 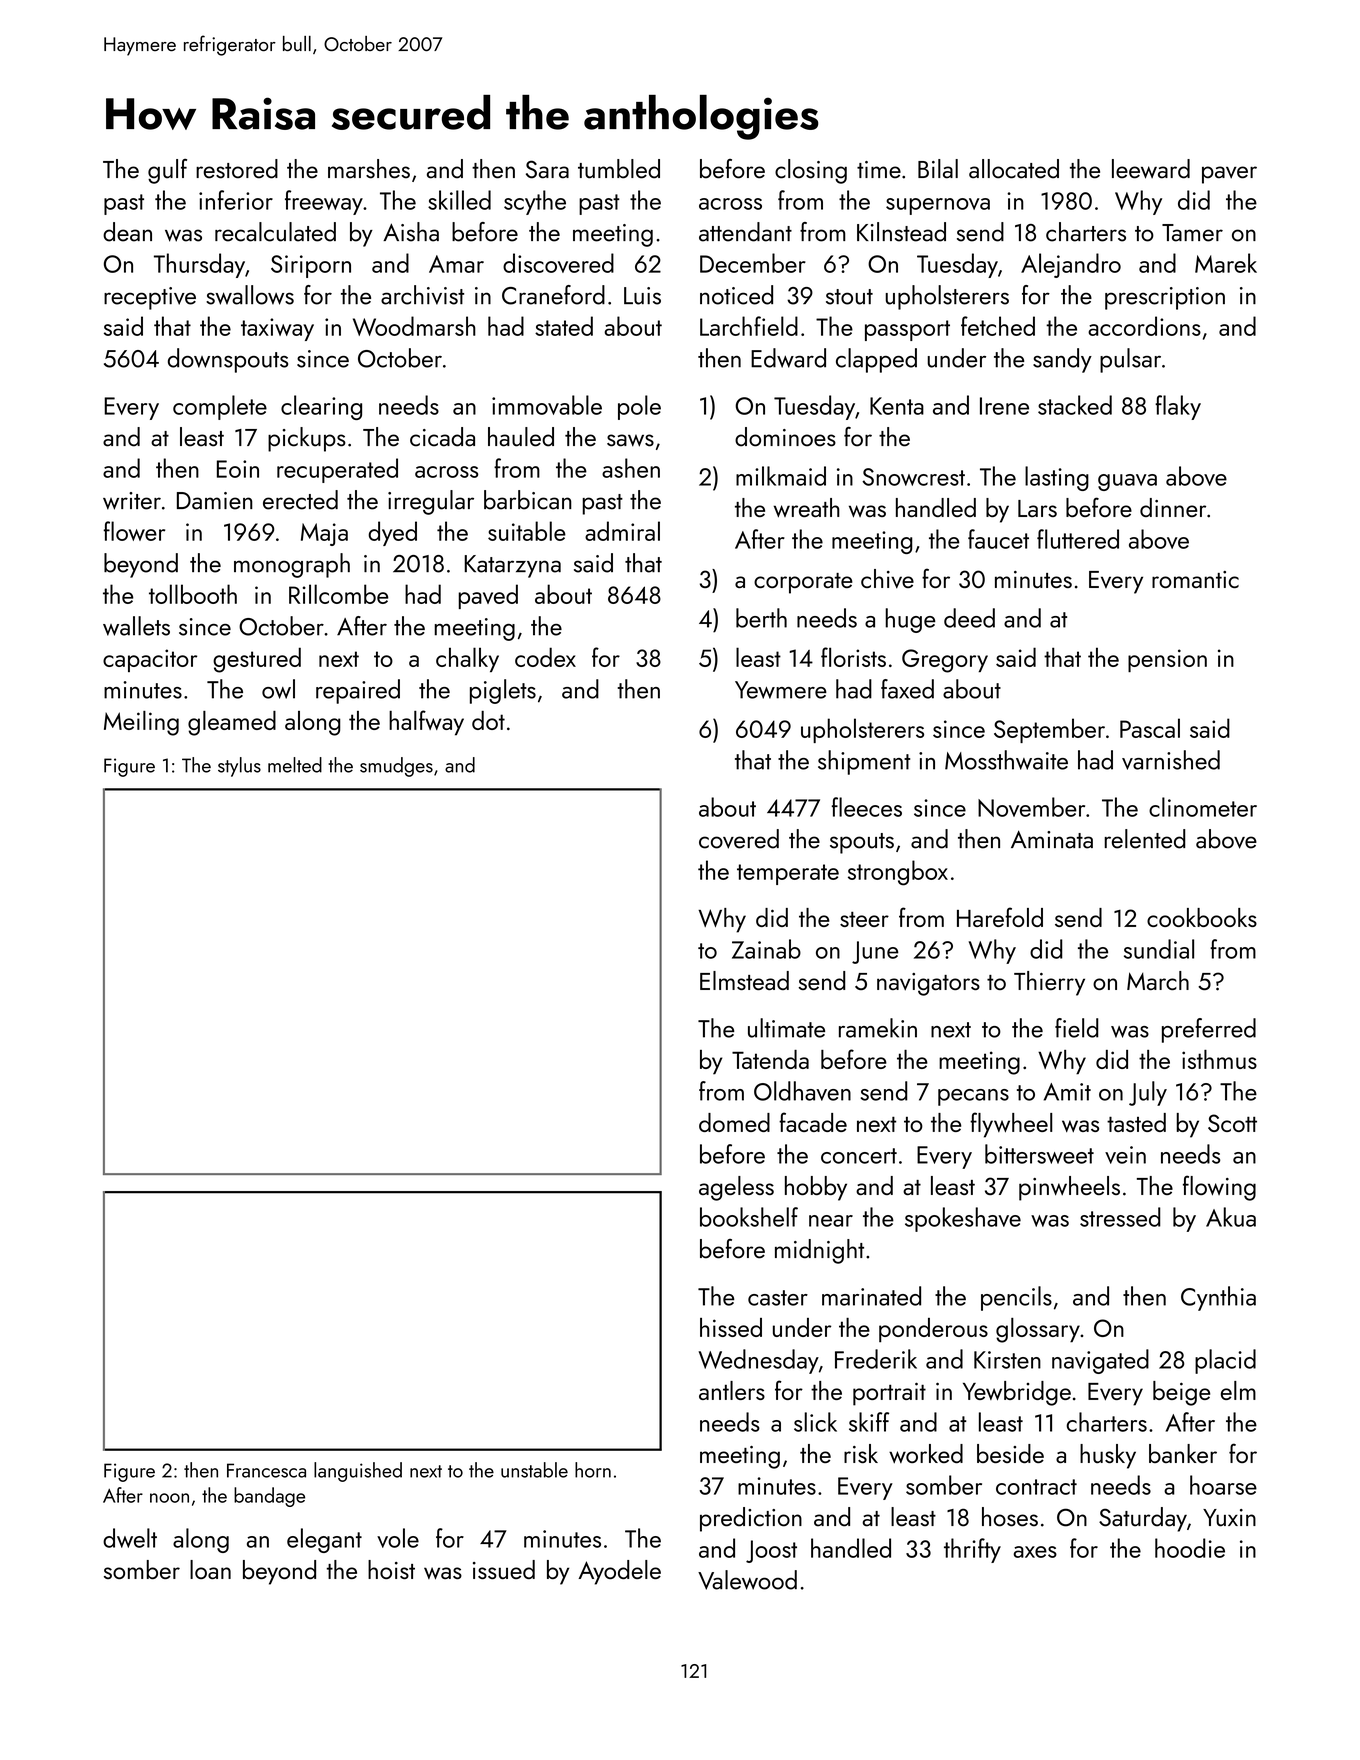 What do you see at coordinates (1165, 298) in the document?
I see `prescription` at bounding box center [1165, 298].
